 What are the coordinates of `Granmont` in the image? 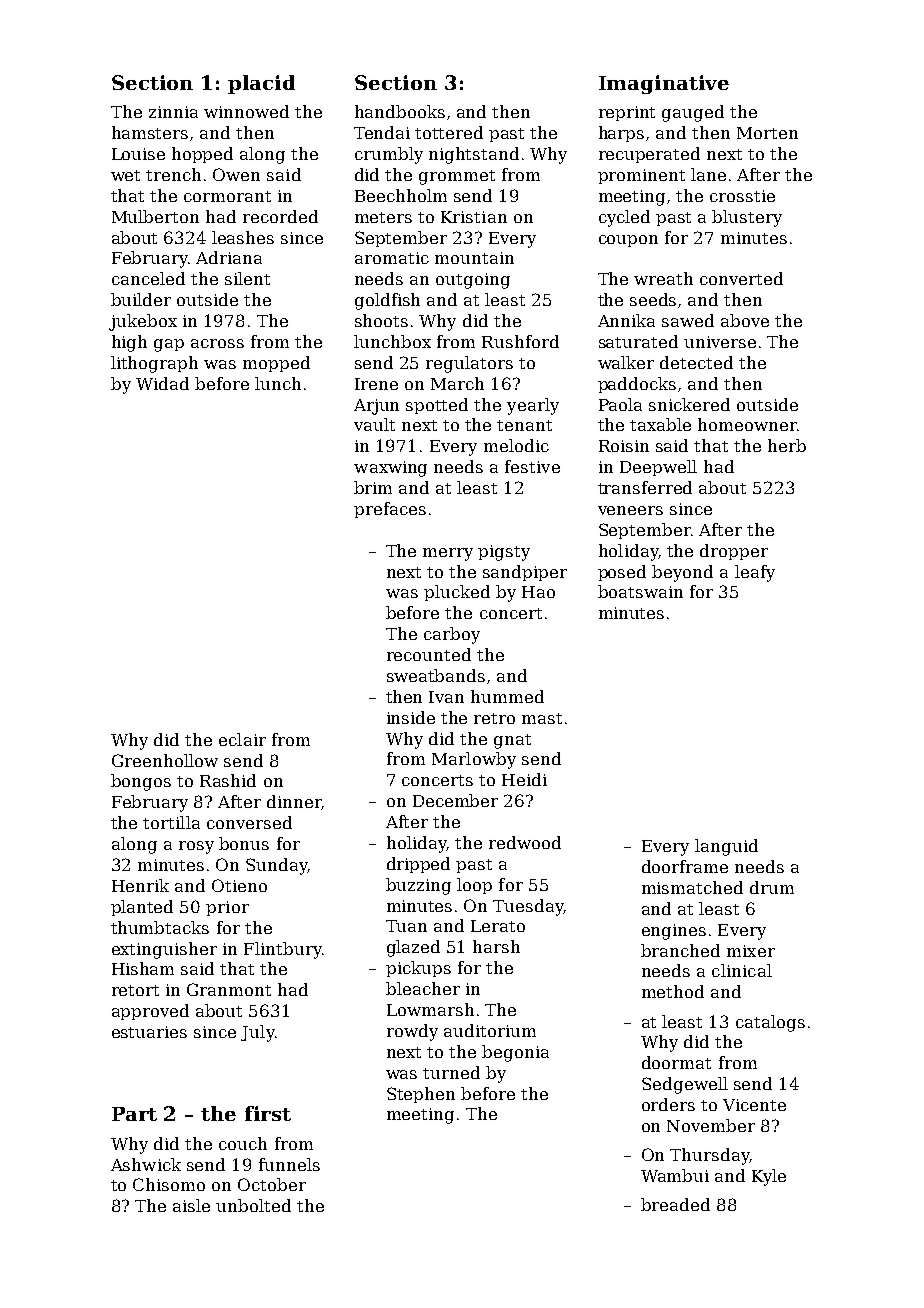 It's located at (229, 989).
